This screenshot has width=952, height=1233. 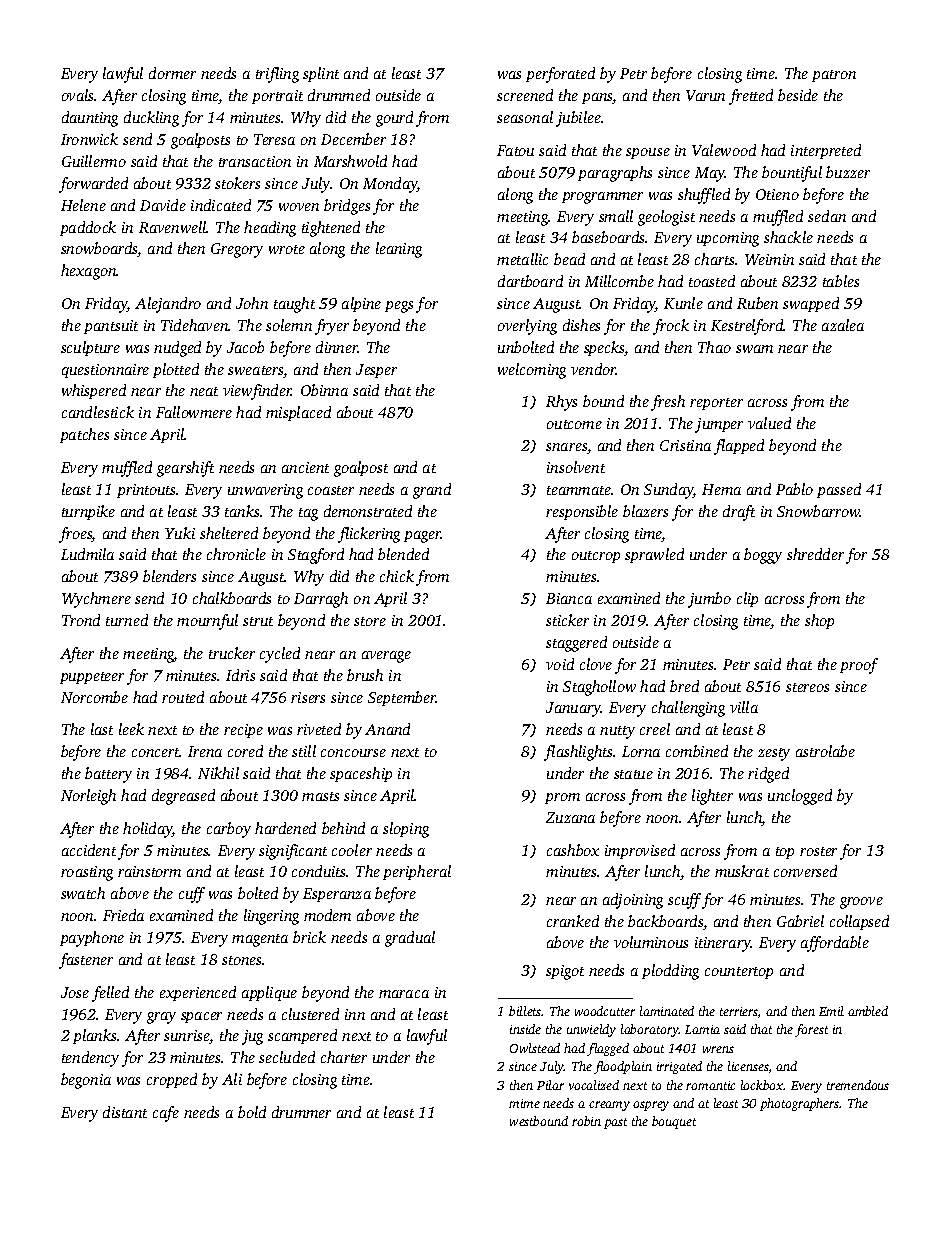 I want to click on jubilee, so click(x=578, y=119).
